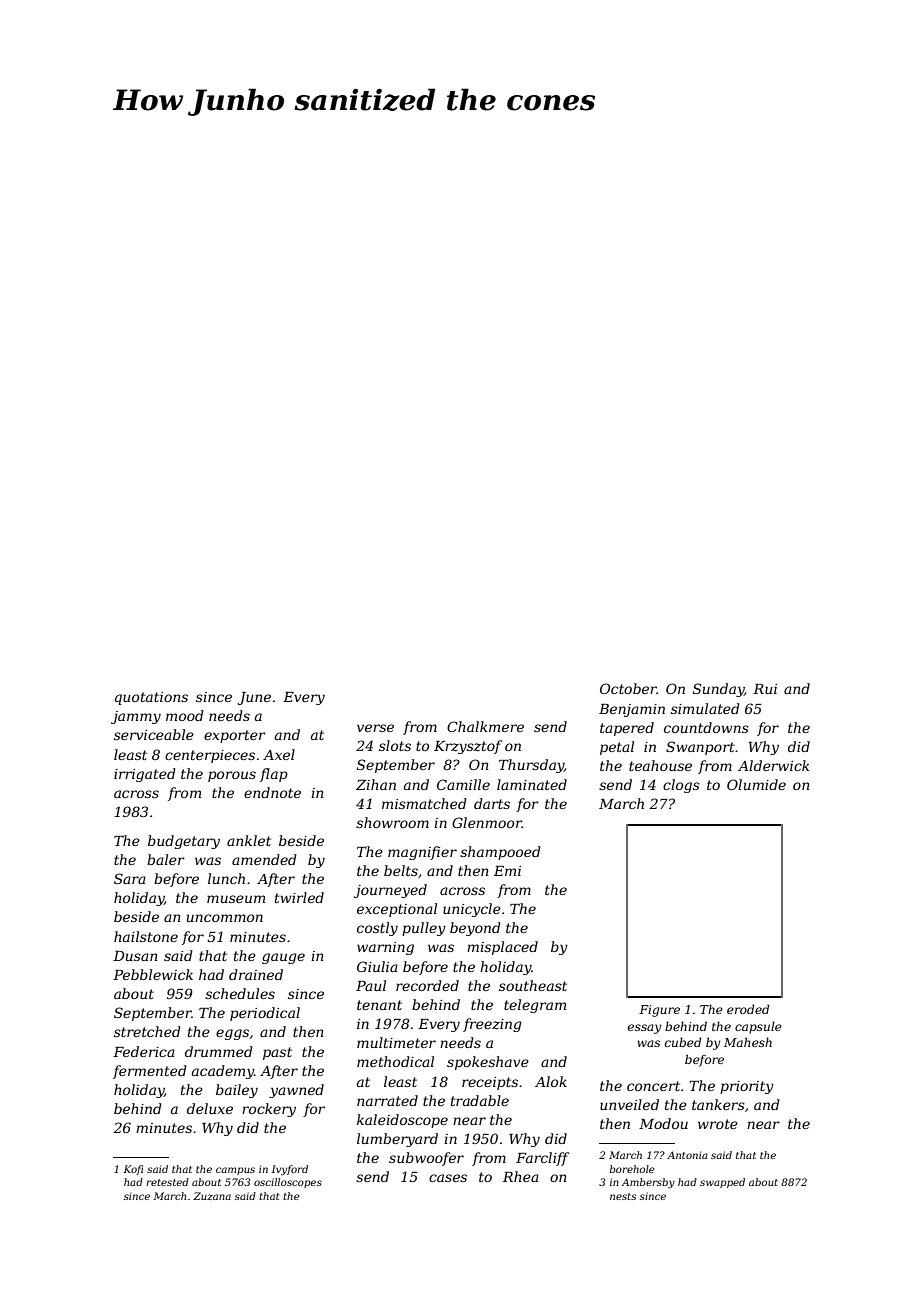  Describe the element at coordinates (660, 765) in the screenshot. I see `teahouse` at that location.
